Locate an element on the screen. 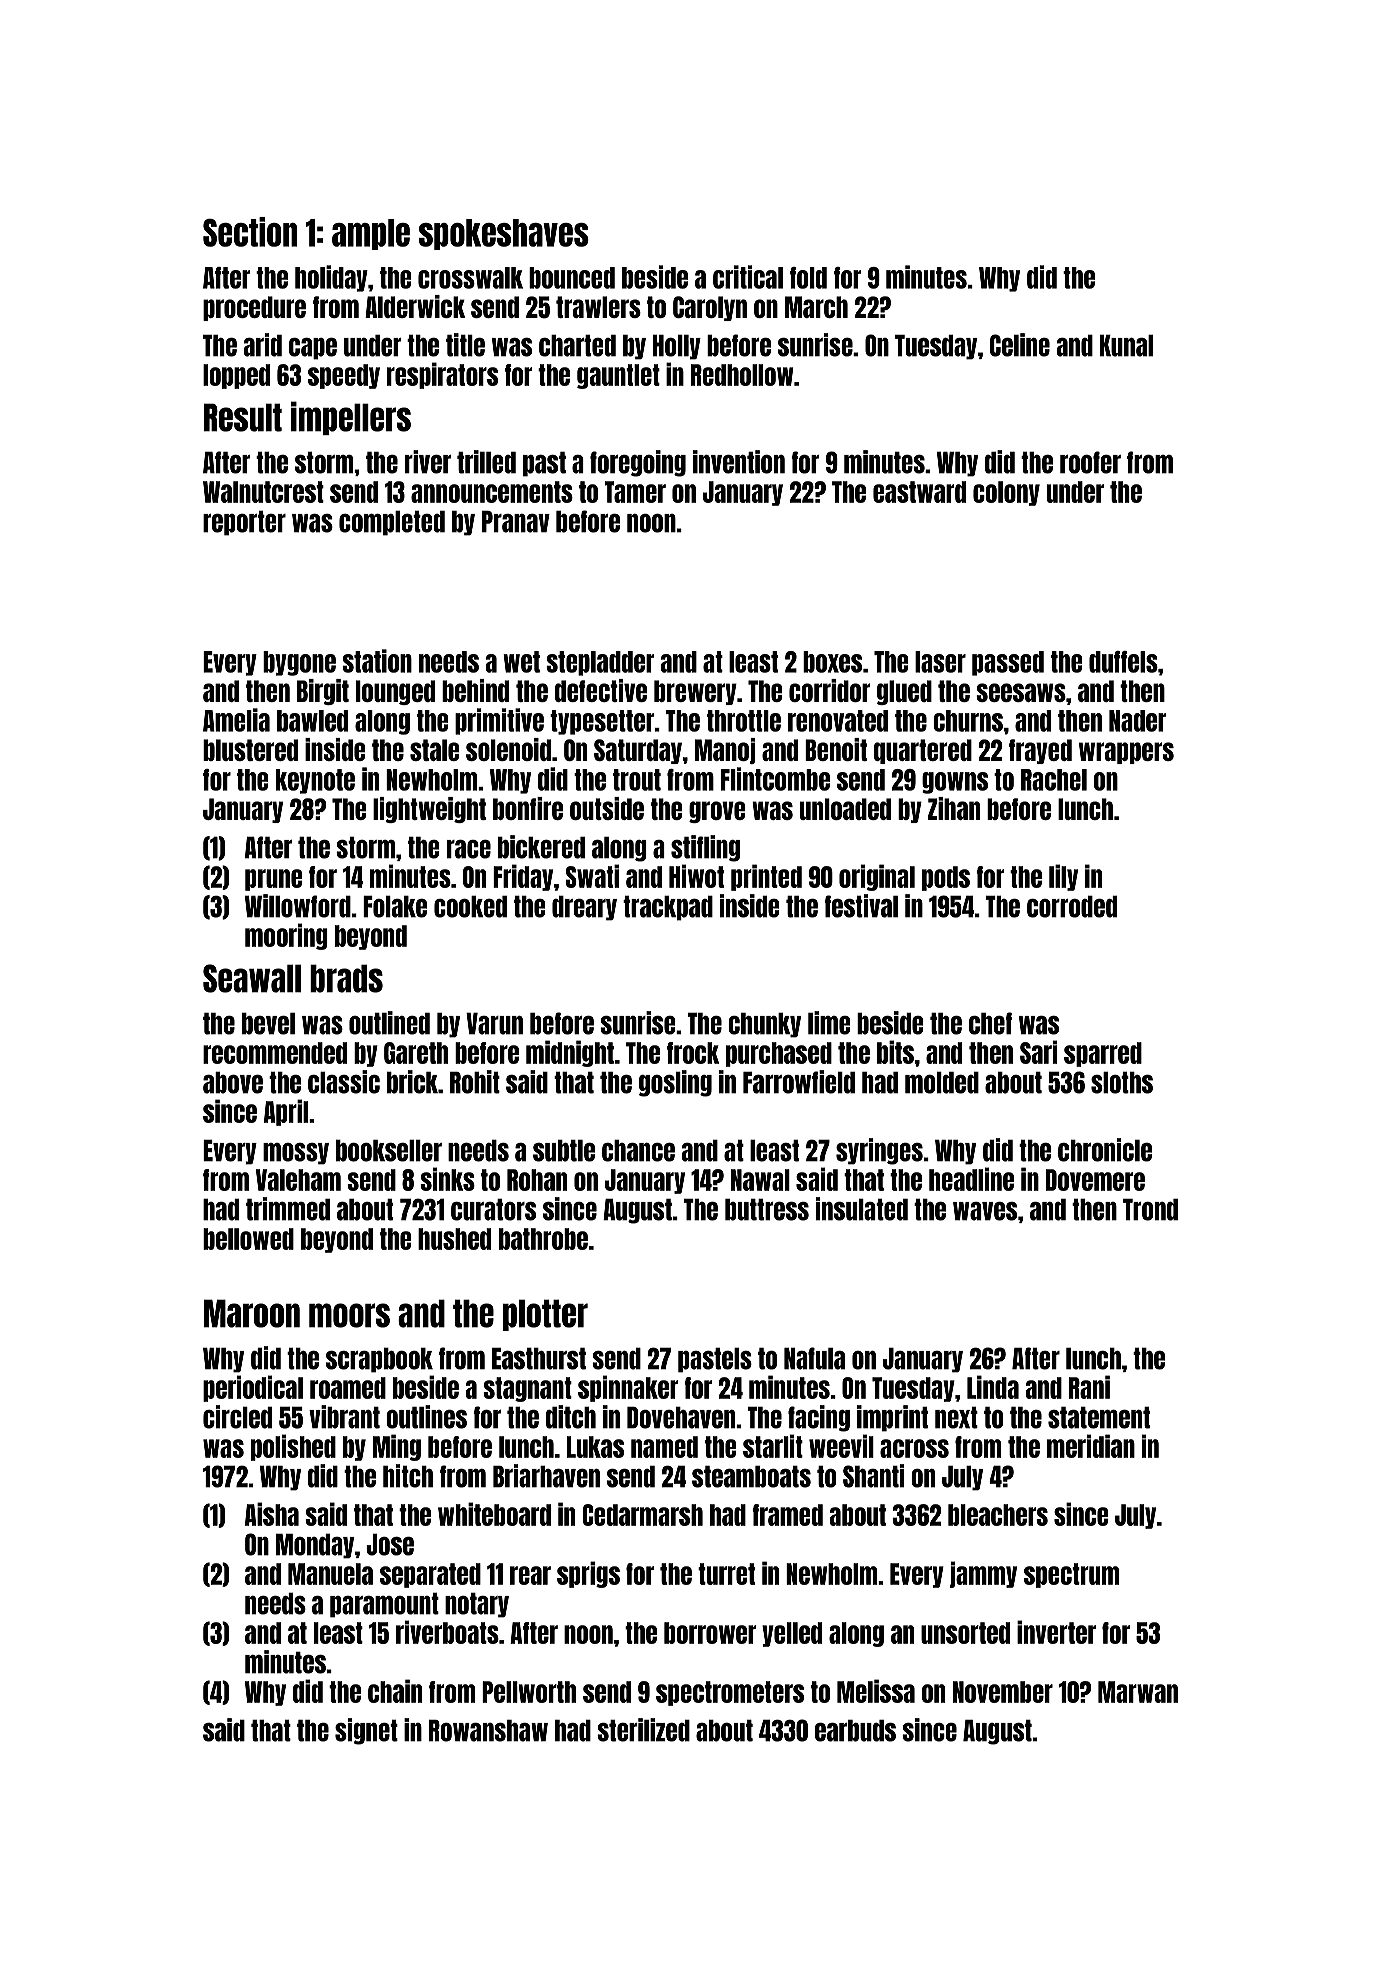 The image size is (1386, 1969). Carolyn is located at coordinates (710, 308).
